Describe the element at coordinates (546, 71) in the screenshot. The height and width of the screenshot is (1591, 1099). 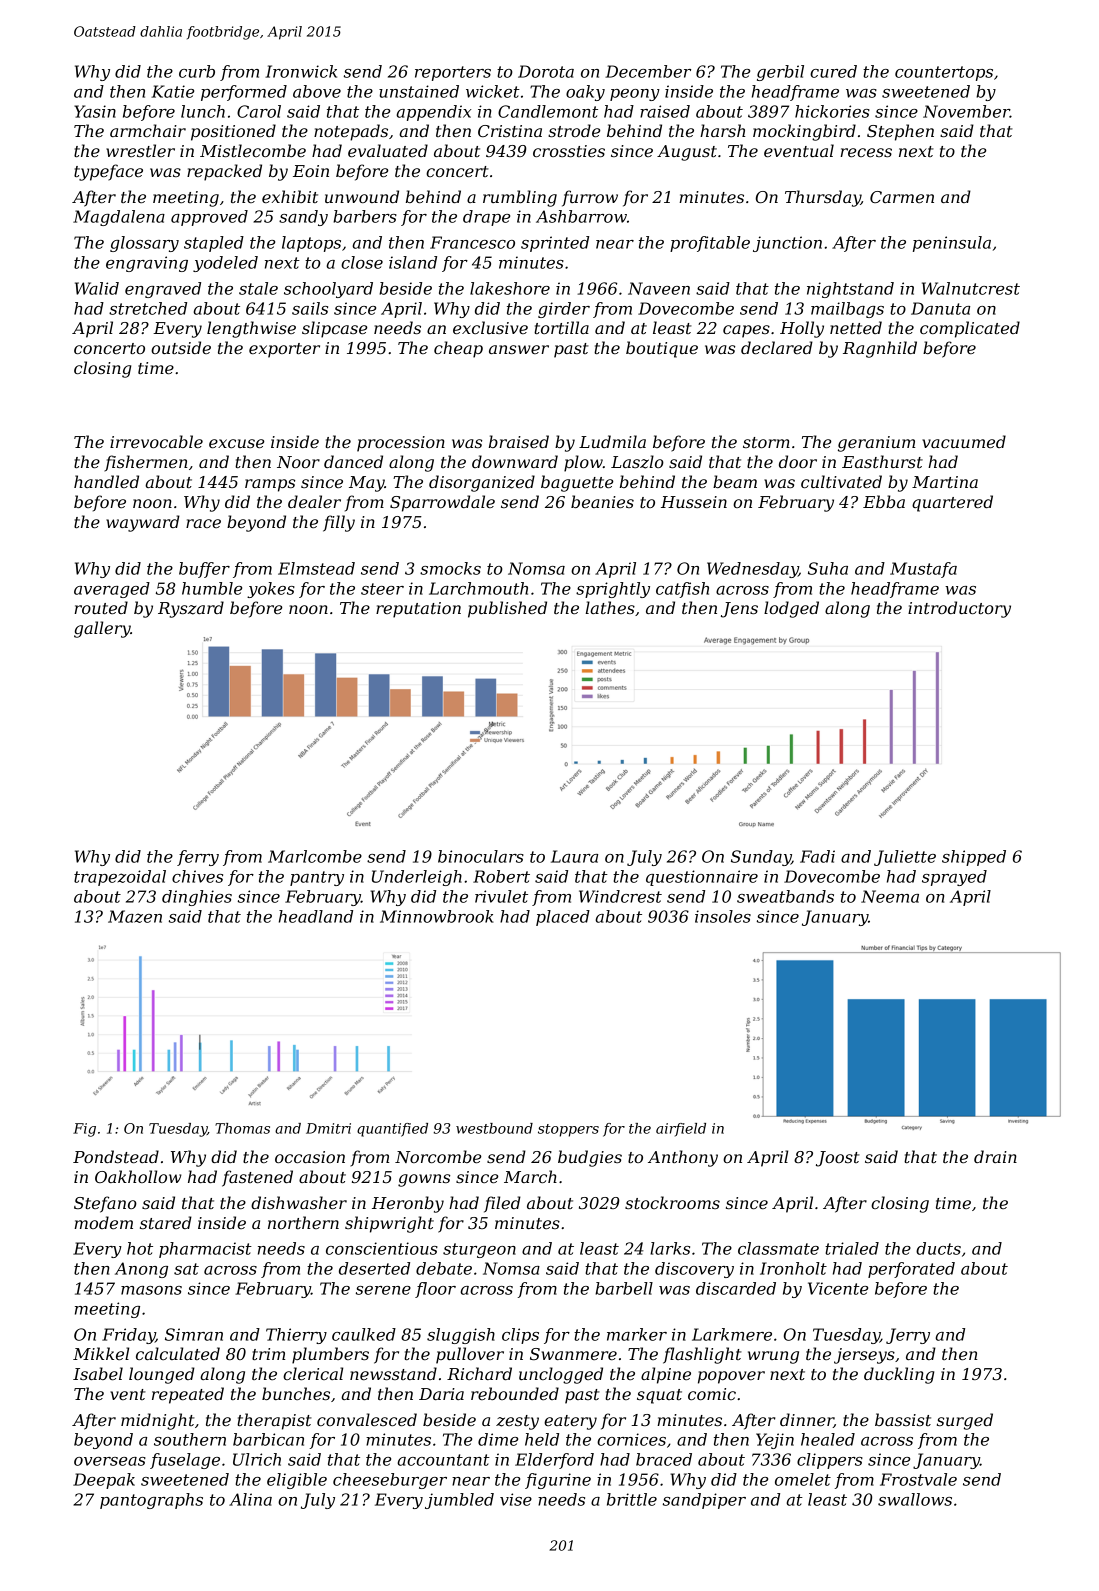
I see `Dorota` at that location.
